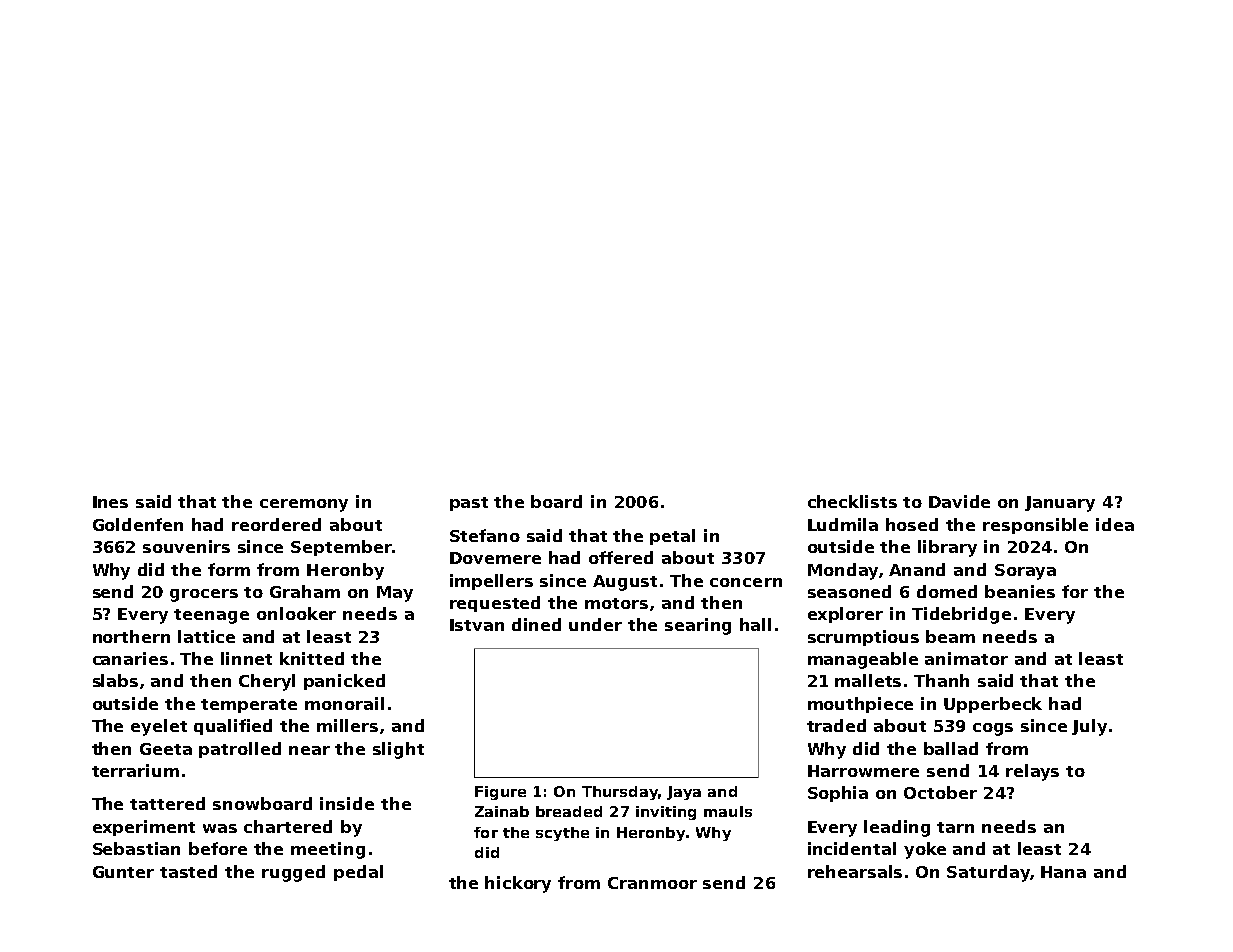 Image resolution: width=1233 pixels, height=952 pixels. What do you see at coordinates (1032, 772) in the screenshot?
I see `relays` at bounding box center [1032, 772].
